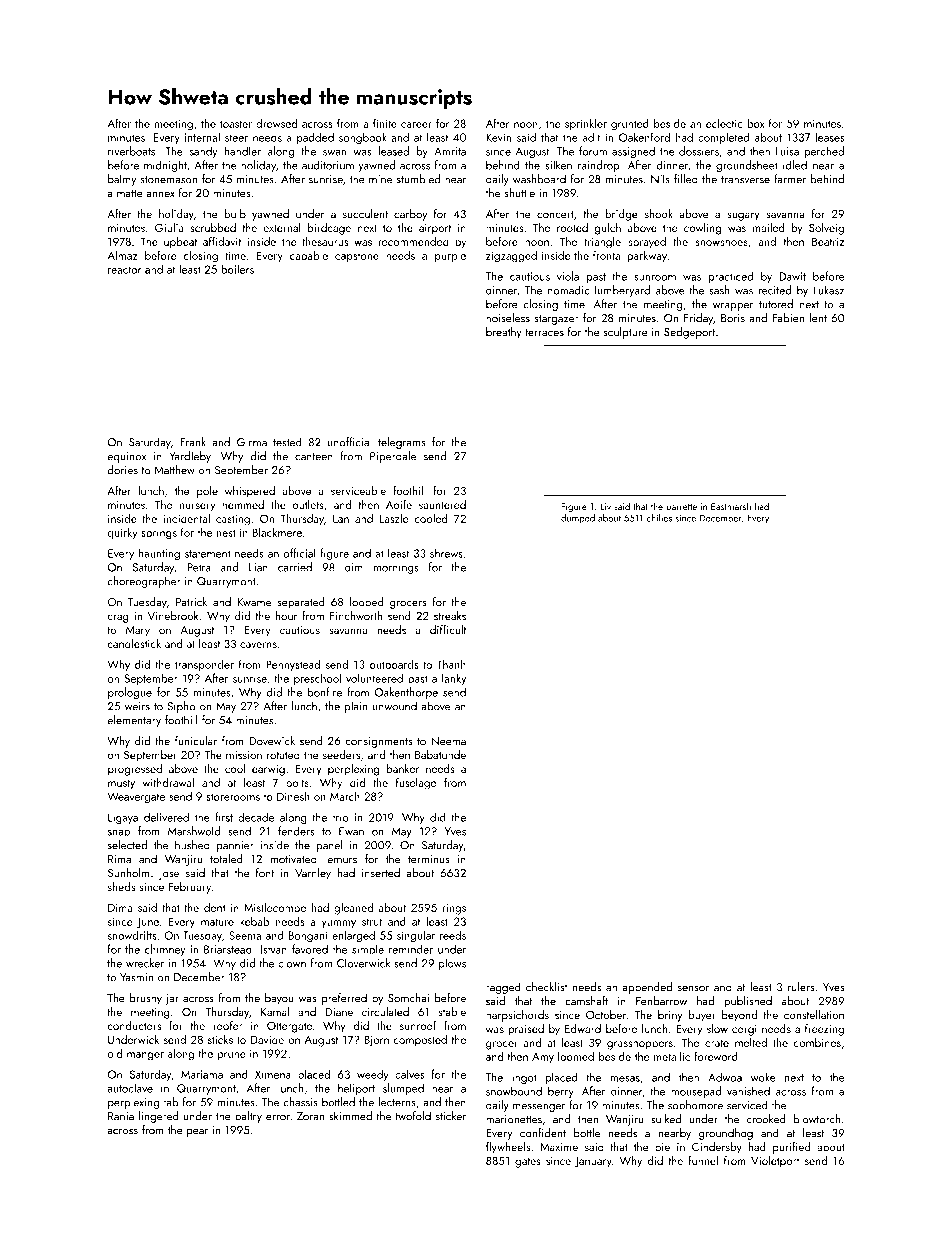 This screenshot has height=1233, width=952. I want to click on box, so click(755, 123).
